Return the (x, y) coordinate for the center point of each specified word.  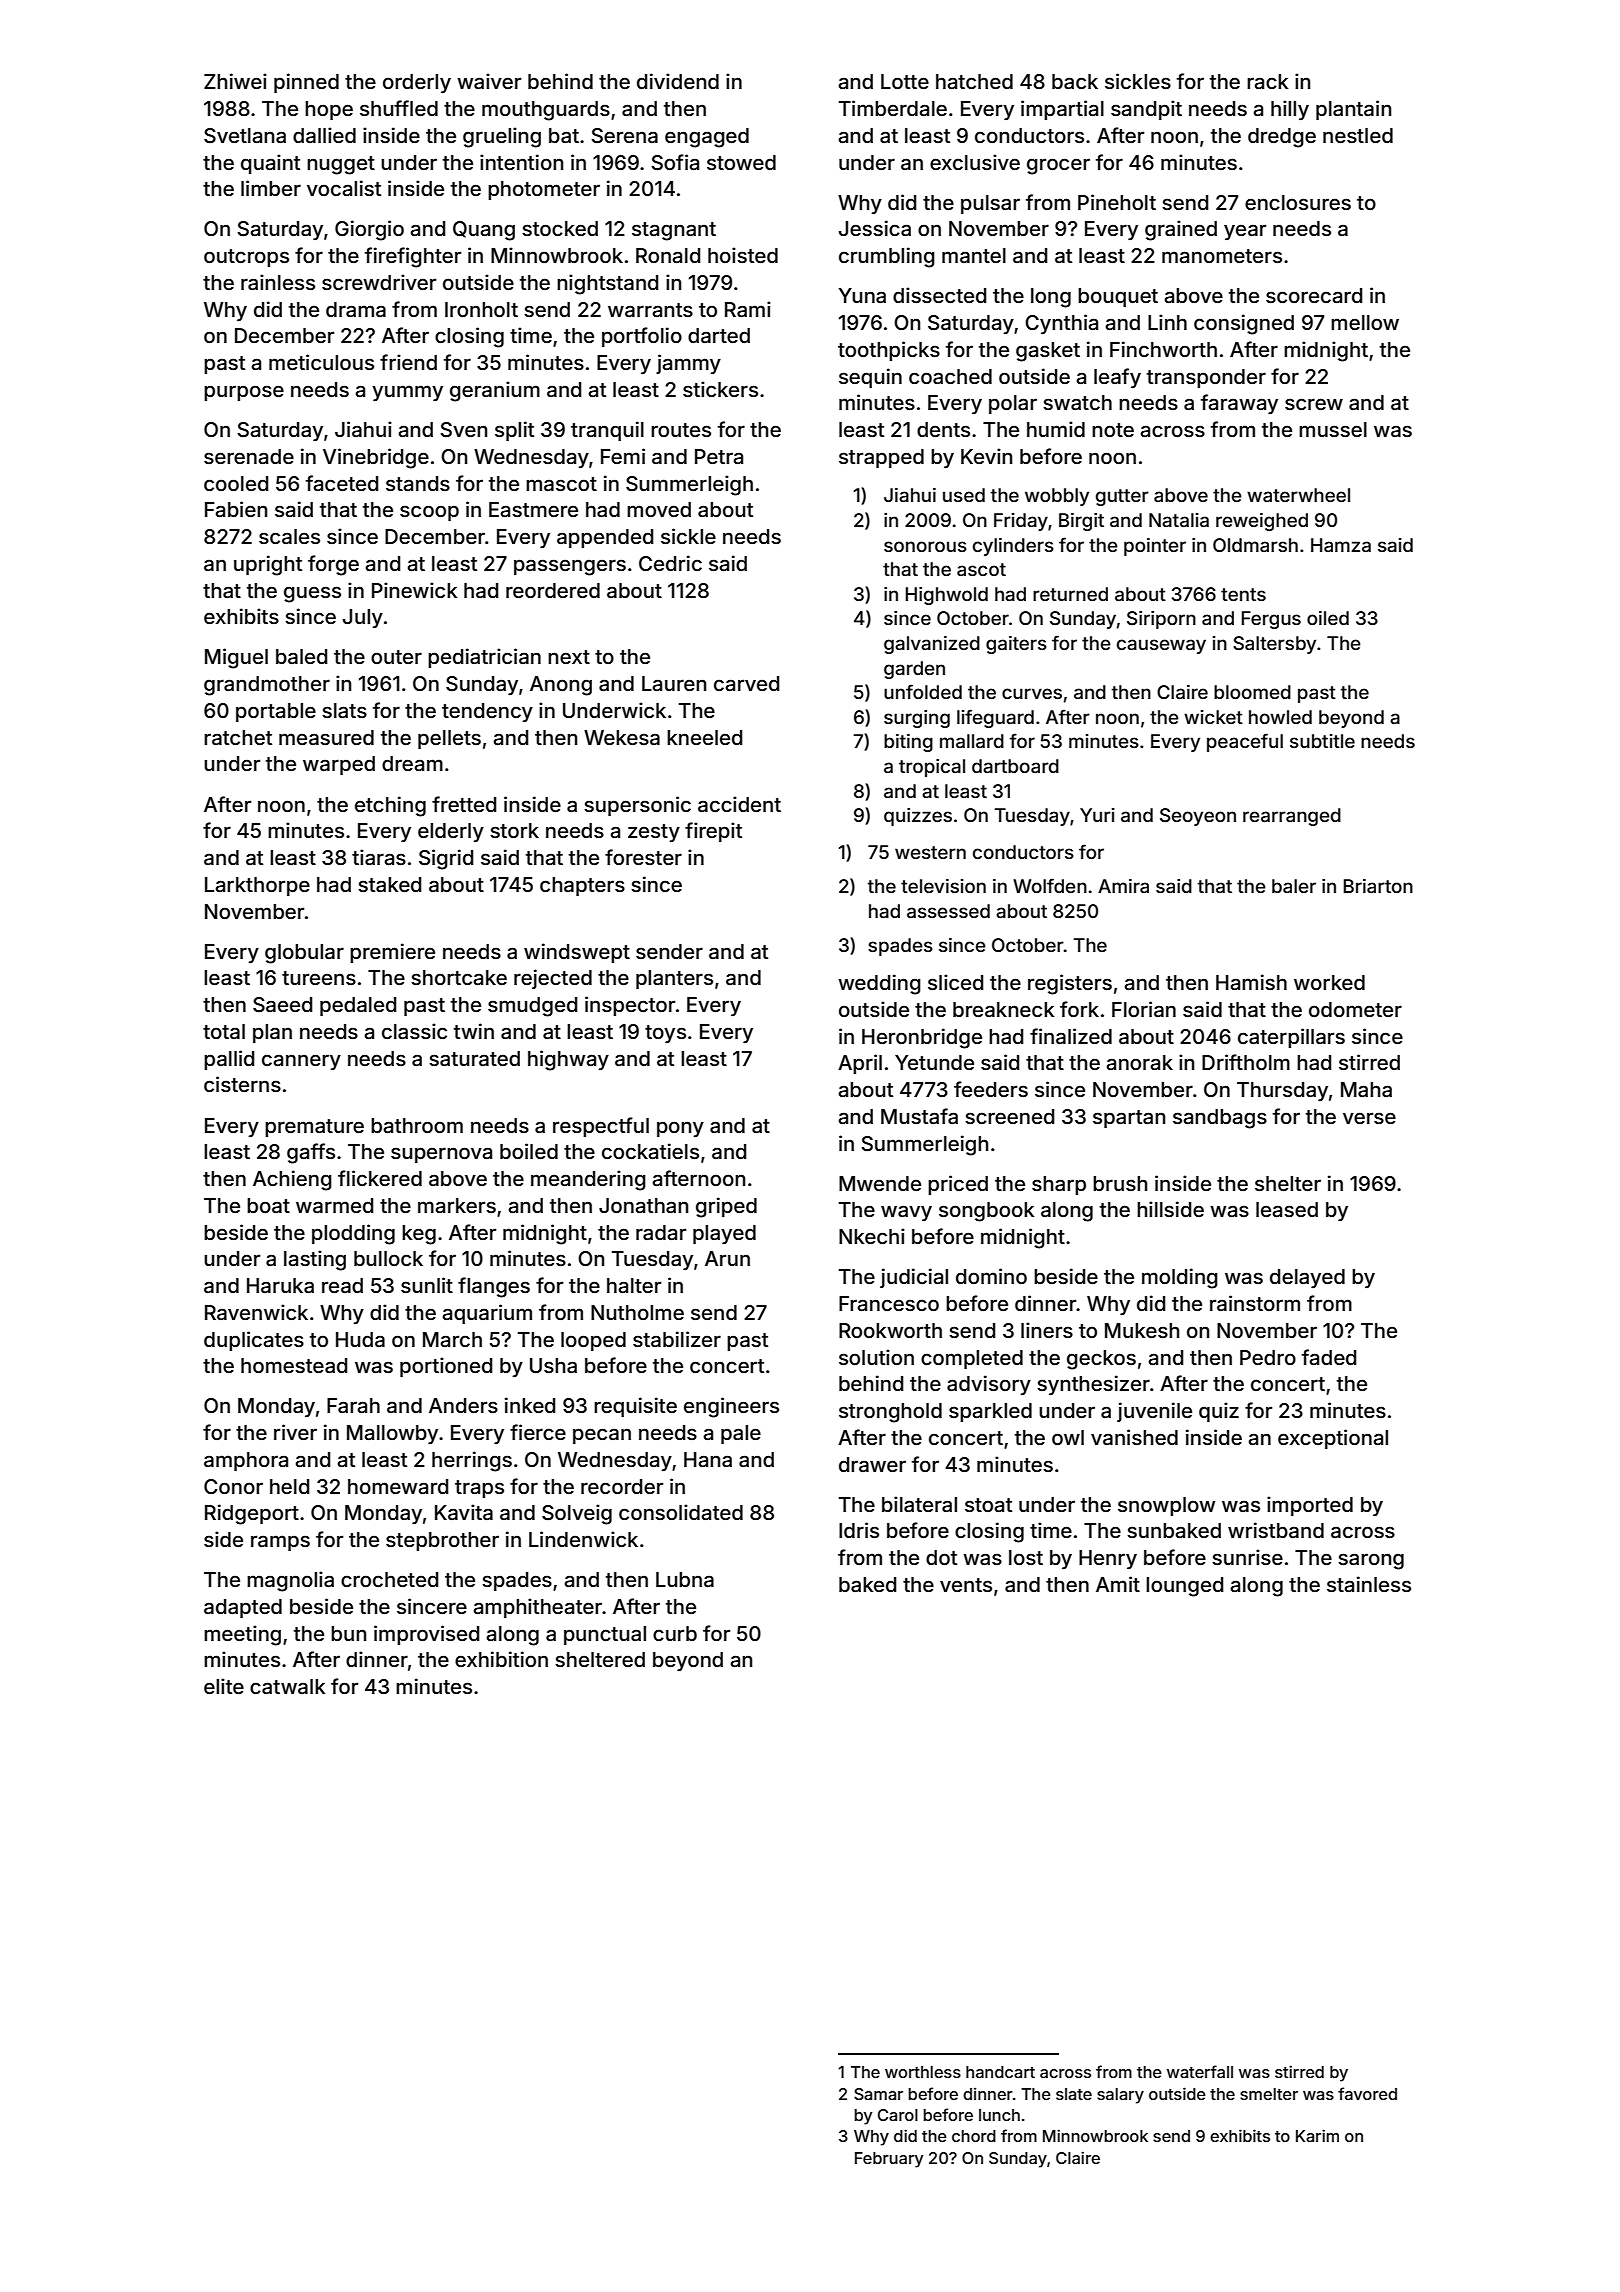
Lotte (905, 81)
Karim (1317, 2135)
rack (1268, 81)
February (889, 2160)
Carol (898, 2115)
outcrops (246, 258)
